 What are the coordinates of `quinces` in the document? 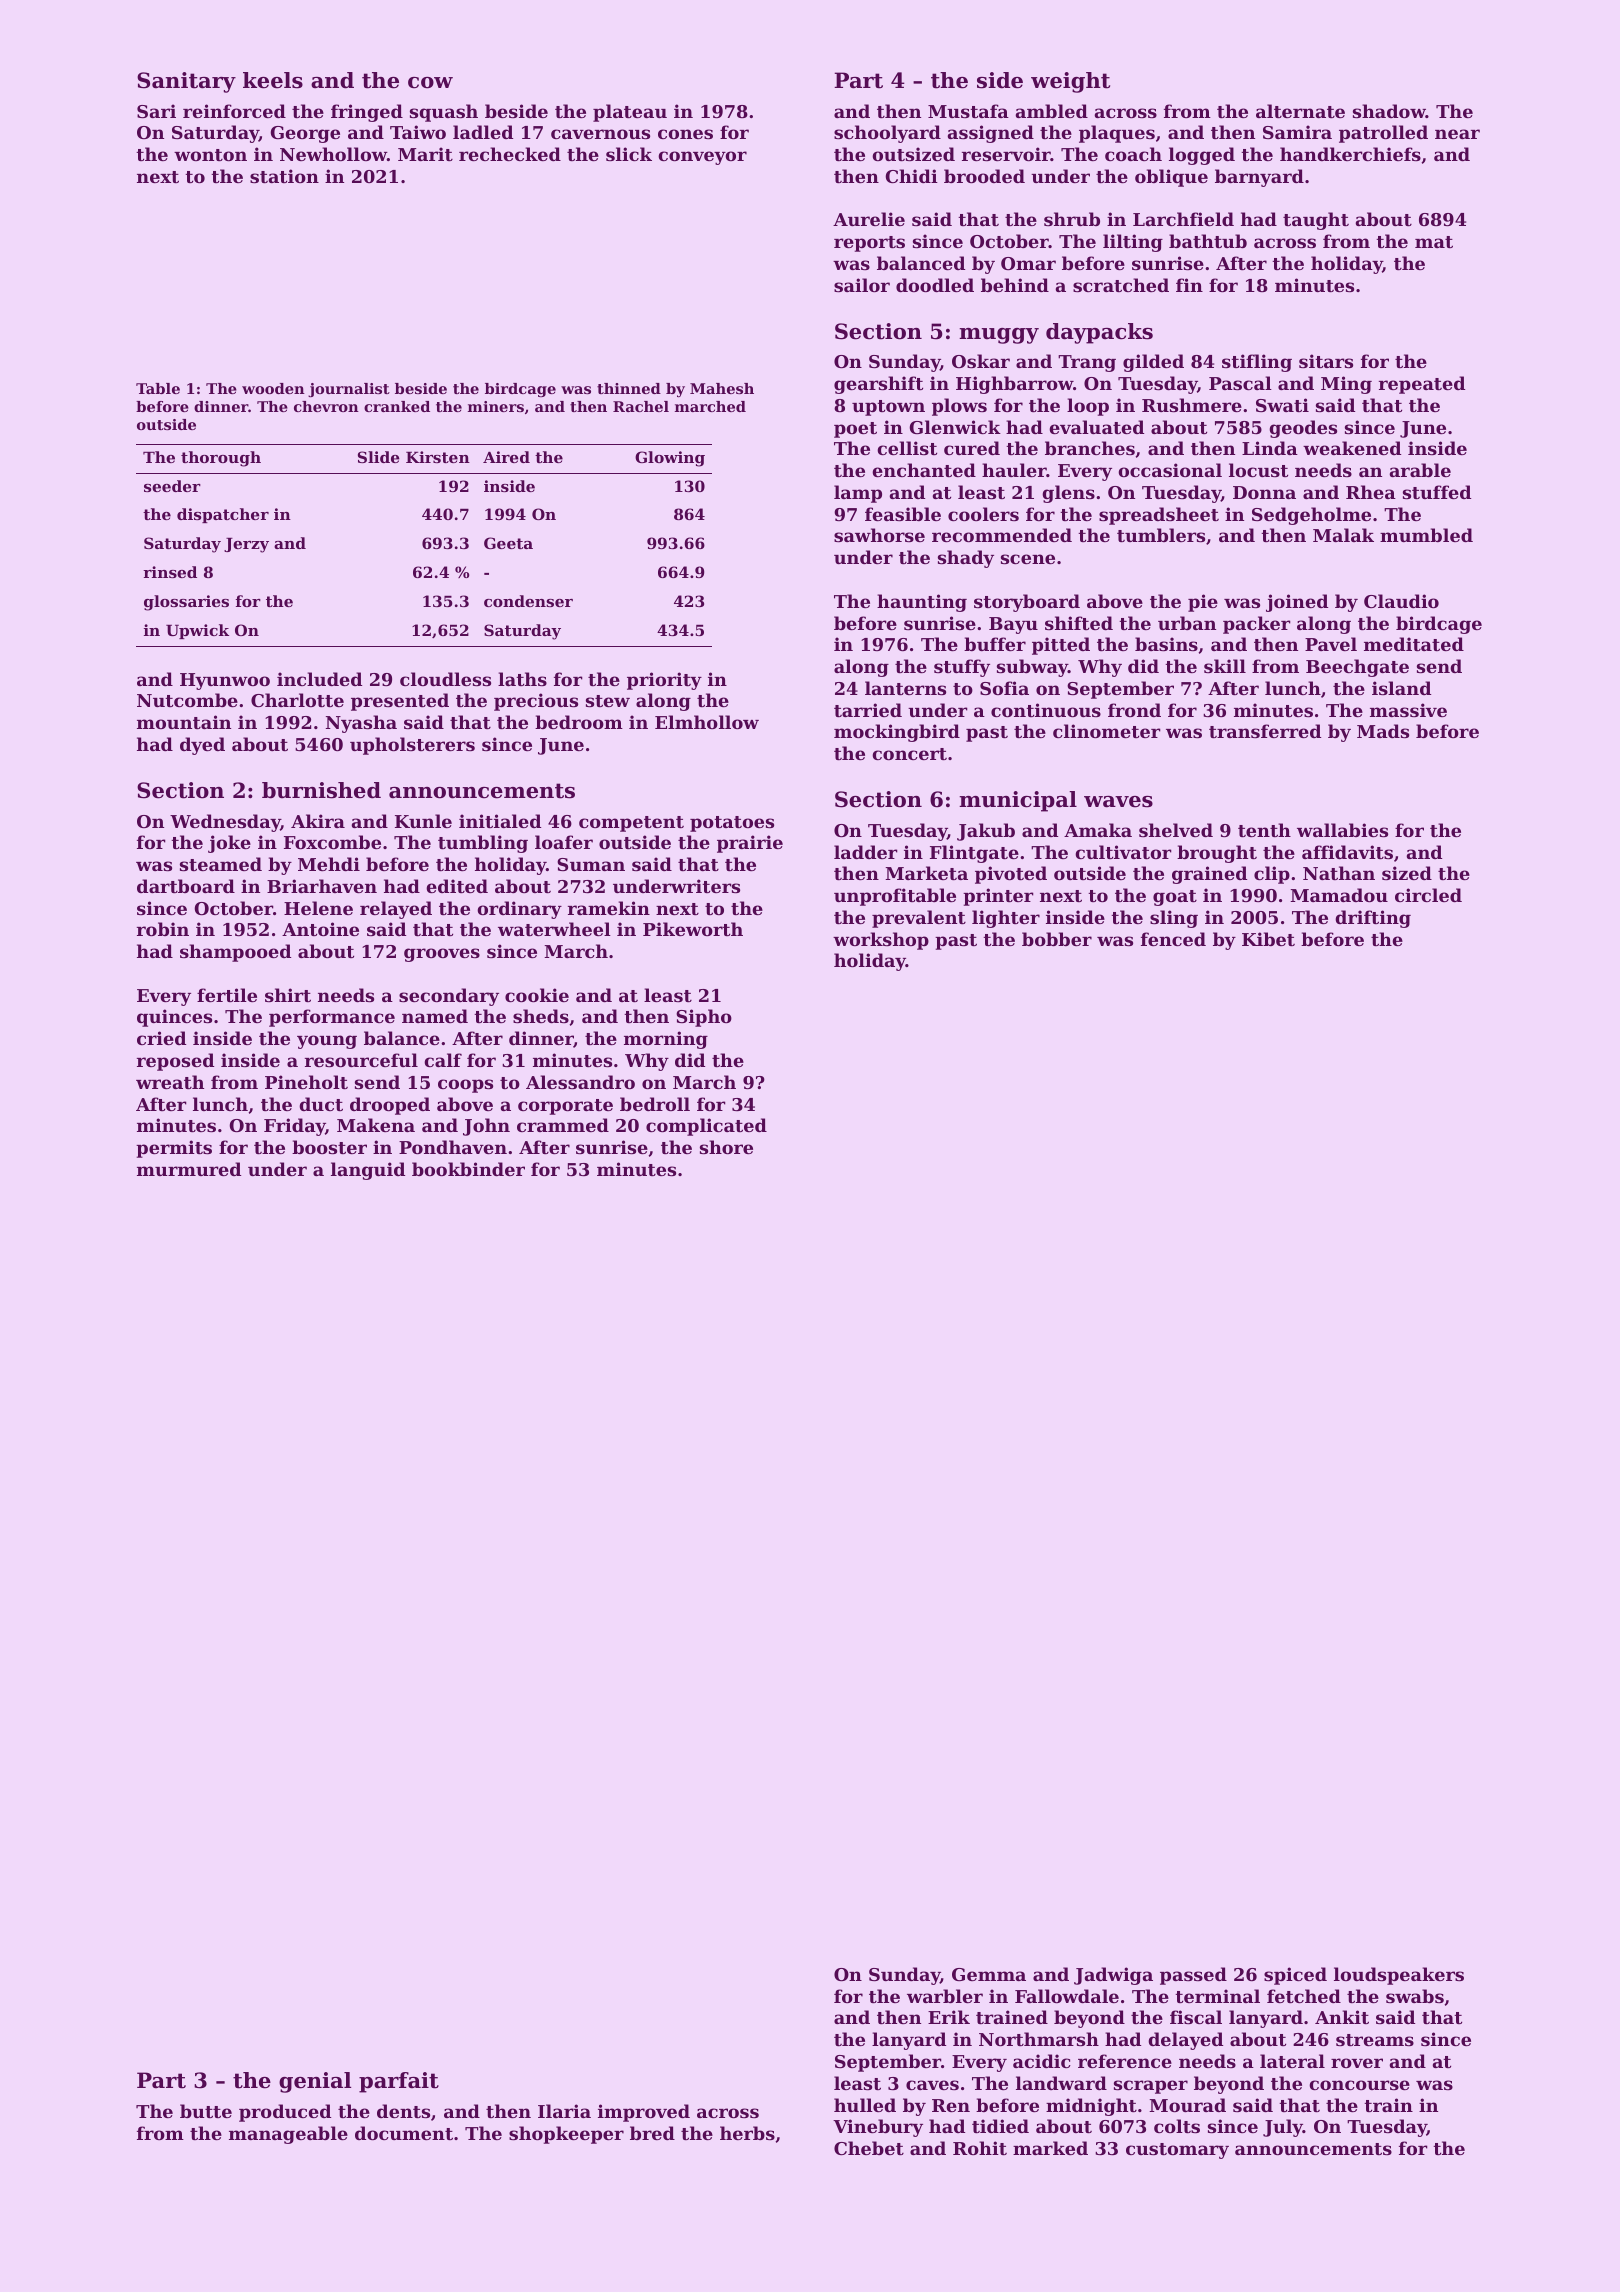 It's located at (174, 1018).
